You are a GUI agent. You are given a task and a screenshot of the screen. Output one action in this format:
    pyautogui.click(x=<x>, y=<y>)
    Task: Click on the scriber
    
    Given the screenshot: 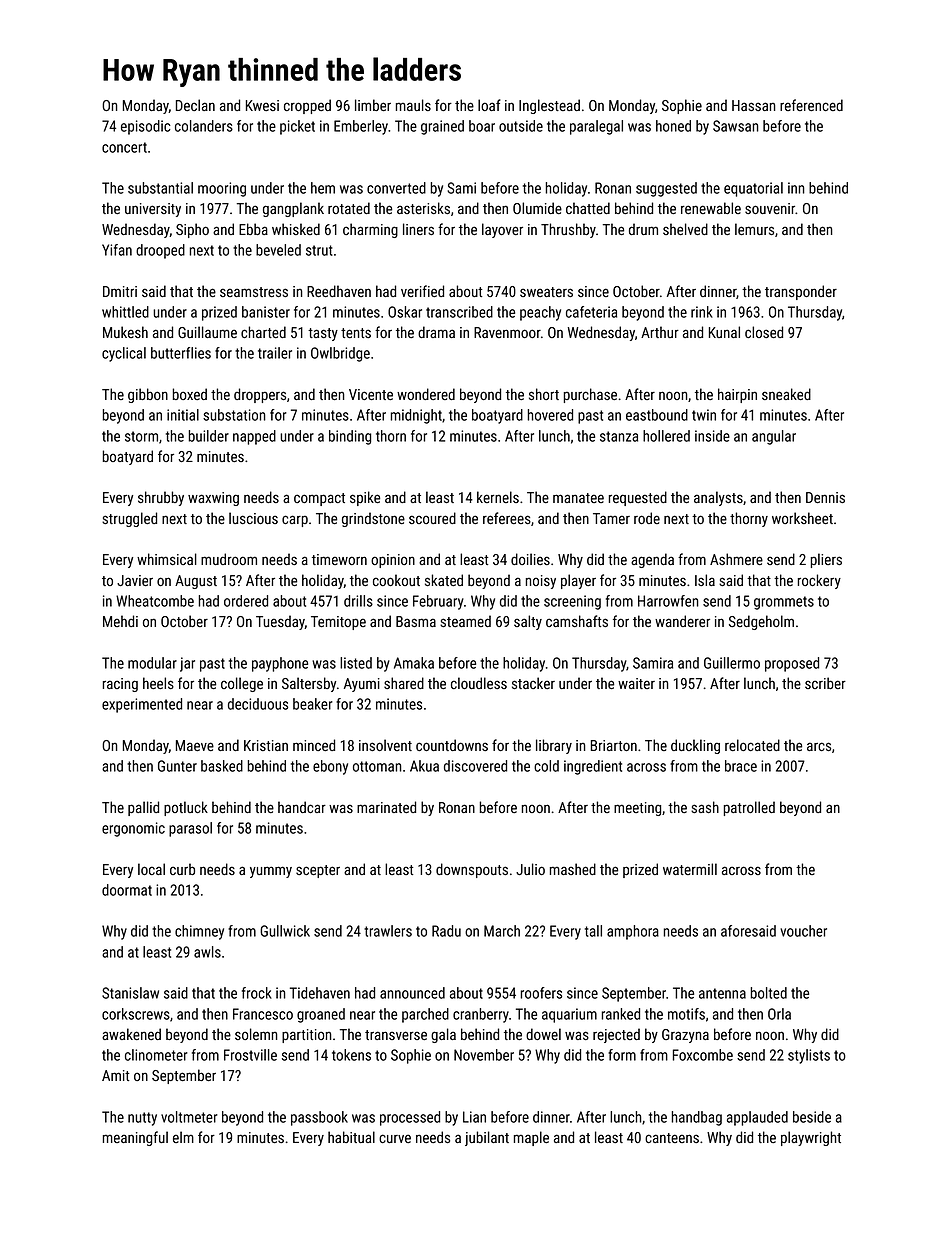 What is the action you would take?
    pyautogui.click(x=825, y=683)
